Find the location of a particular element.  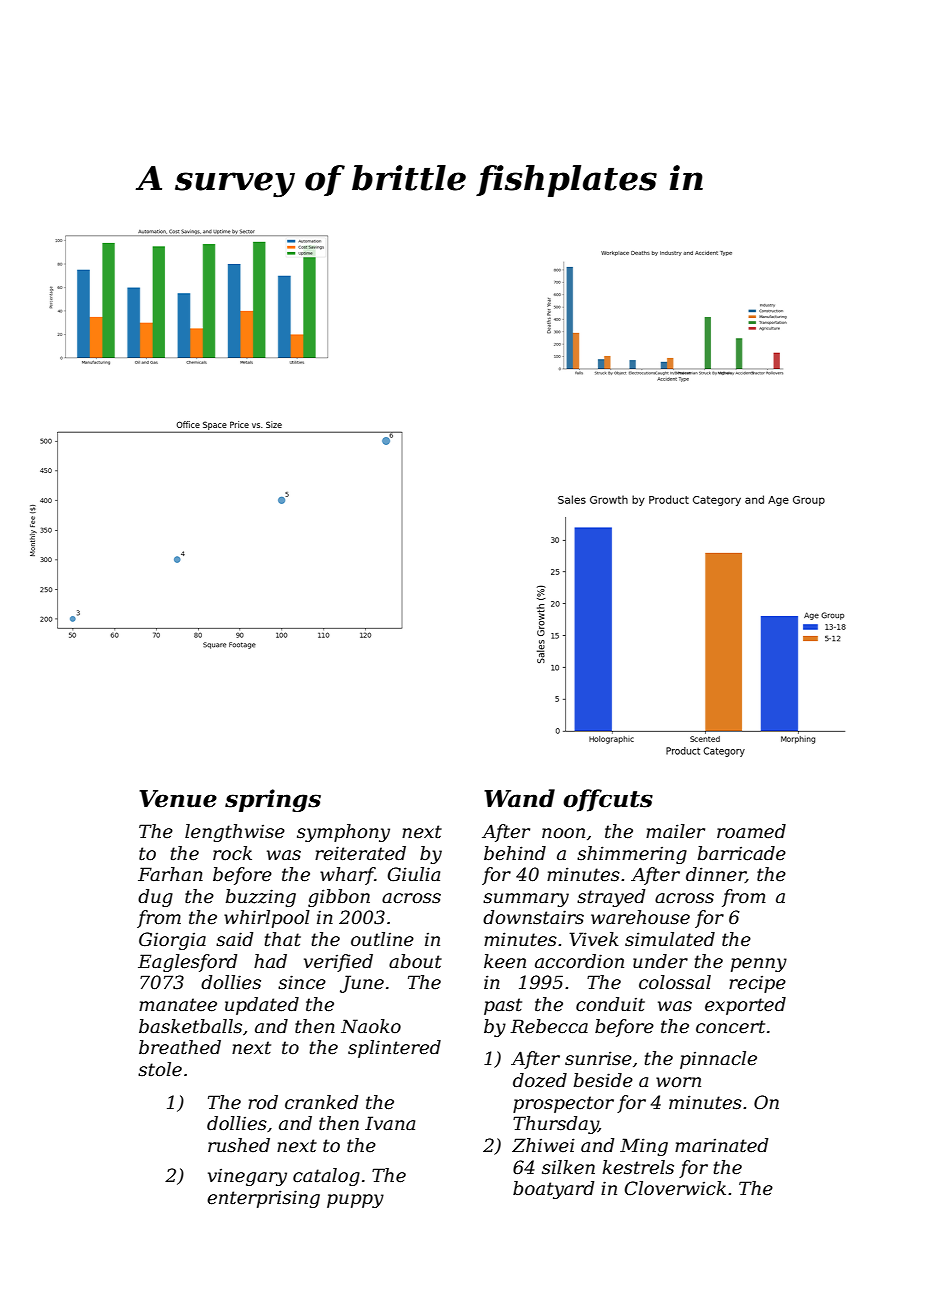

since is located at coordinates (302, 982).
